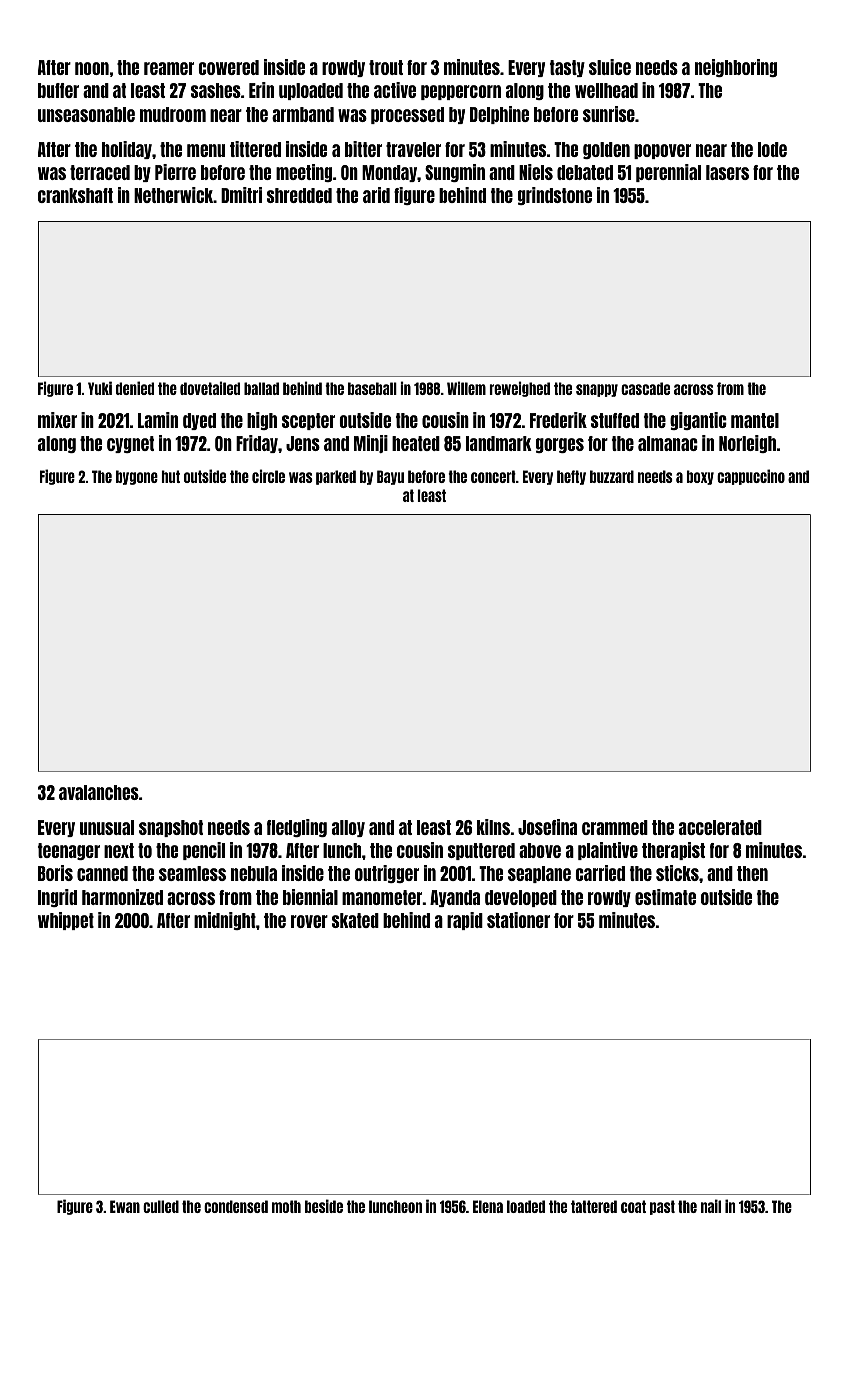 This page has width=849, height=1400. What do you see at coordinates (241, 195) in the page?
I see `Dmitri` at bounding box center [241, 195].
